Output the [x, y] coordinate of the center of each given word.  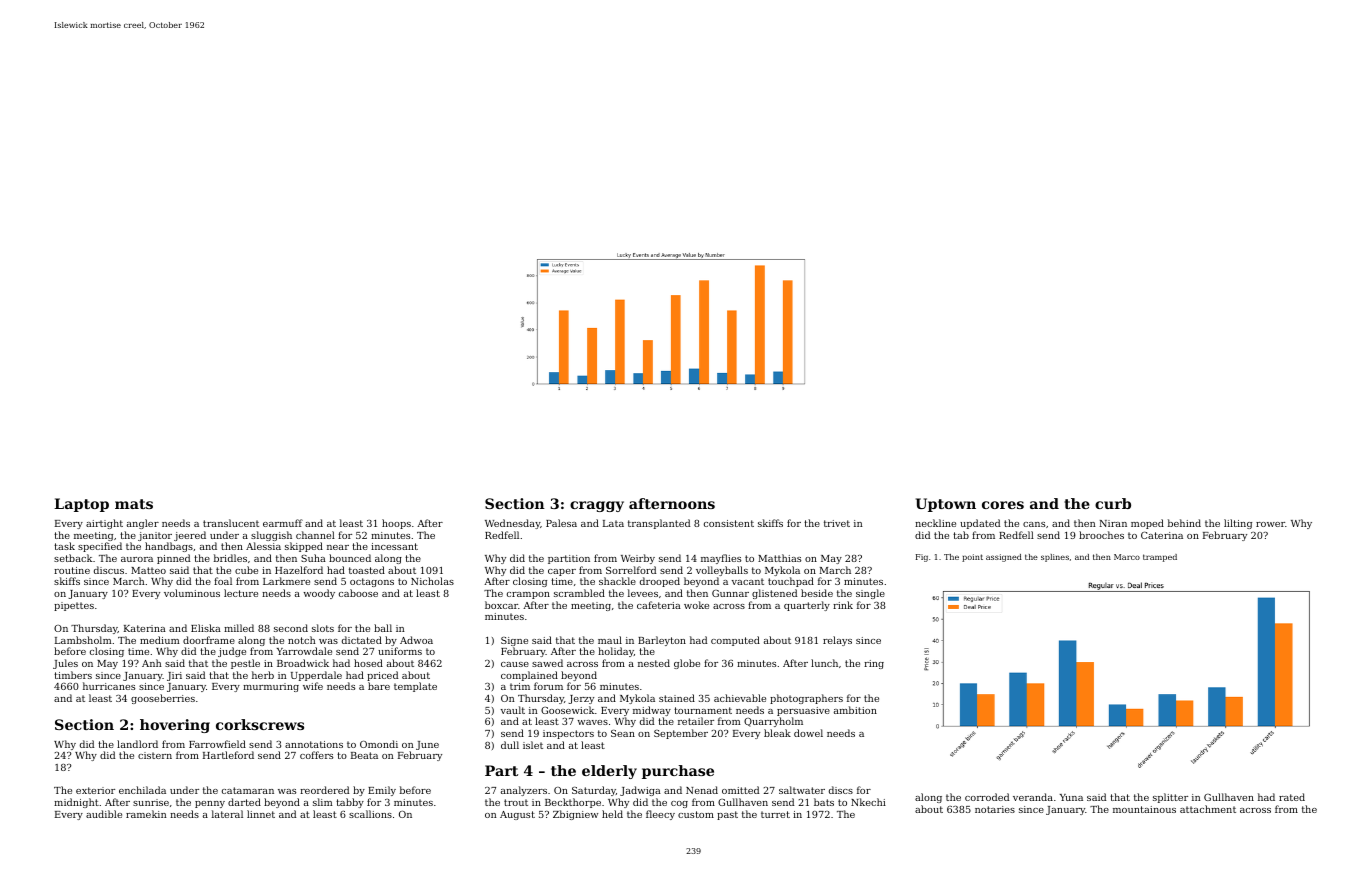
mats [134, 504]
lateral [227, 814]
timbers [73, 675]
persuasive [803, 711]
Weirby [638, 559]
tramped [1160, 558]
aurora [137, 559]
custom [696, 814]
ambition [855, 710]
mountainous [1144, 809]
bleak [777, 733]
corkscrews [260, 724]
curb [1113, 503]
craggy [597, 506]
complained [529, 676]
